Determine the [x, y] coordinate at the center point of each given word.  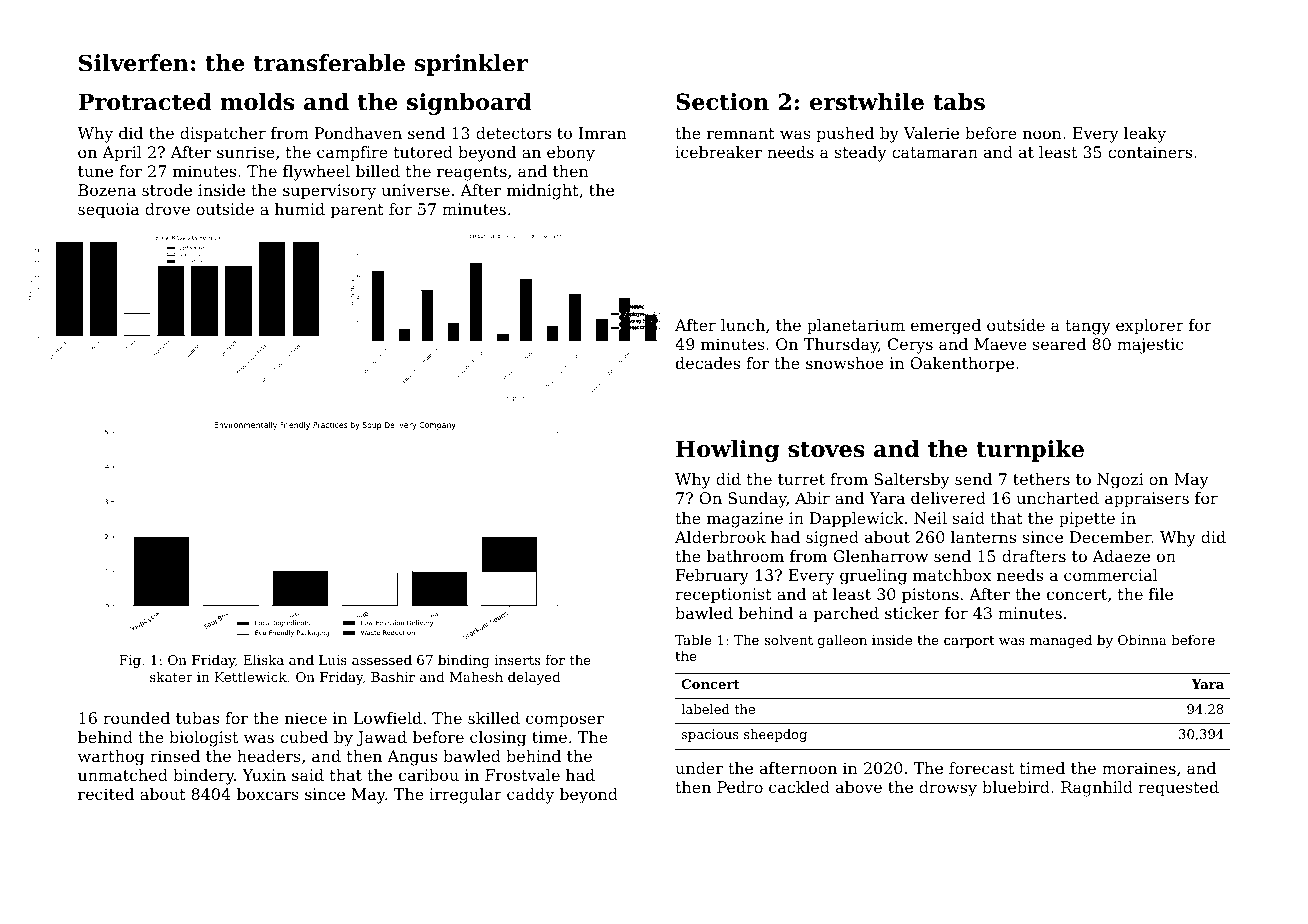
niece [306, 718]
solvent [788, 639]
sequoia [108, 211]
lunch [743, 325]
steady [861, 154]
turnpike [1030, 451]
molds [257, 102]
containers [1150, 152]
